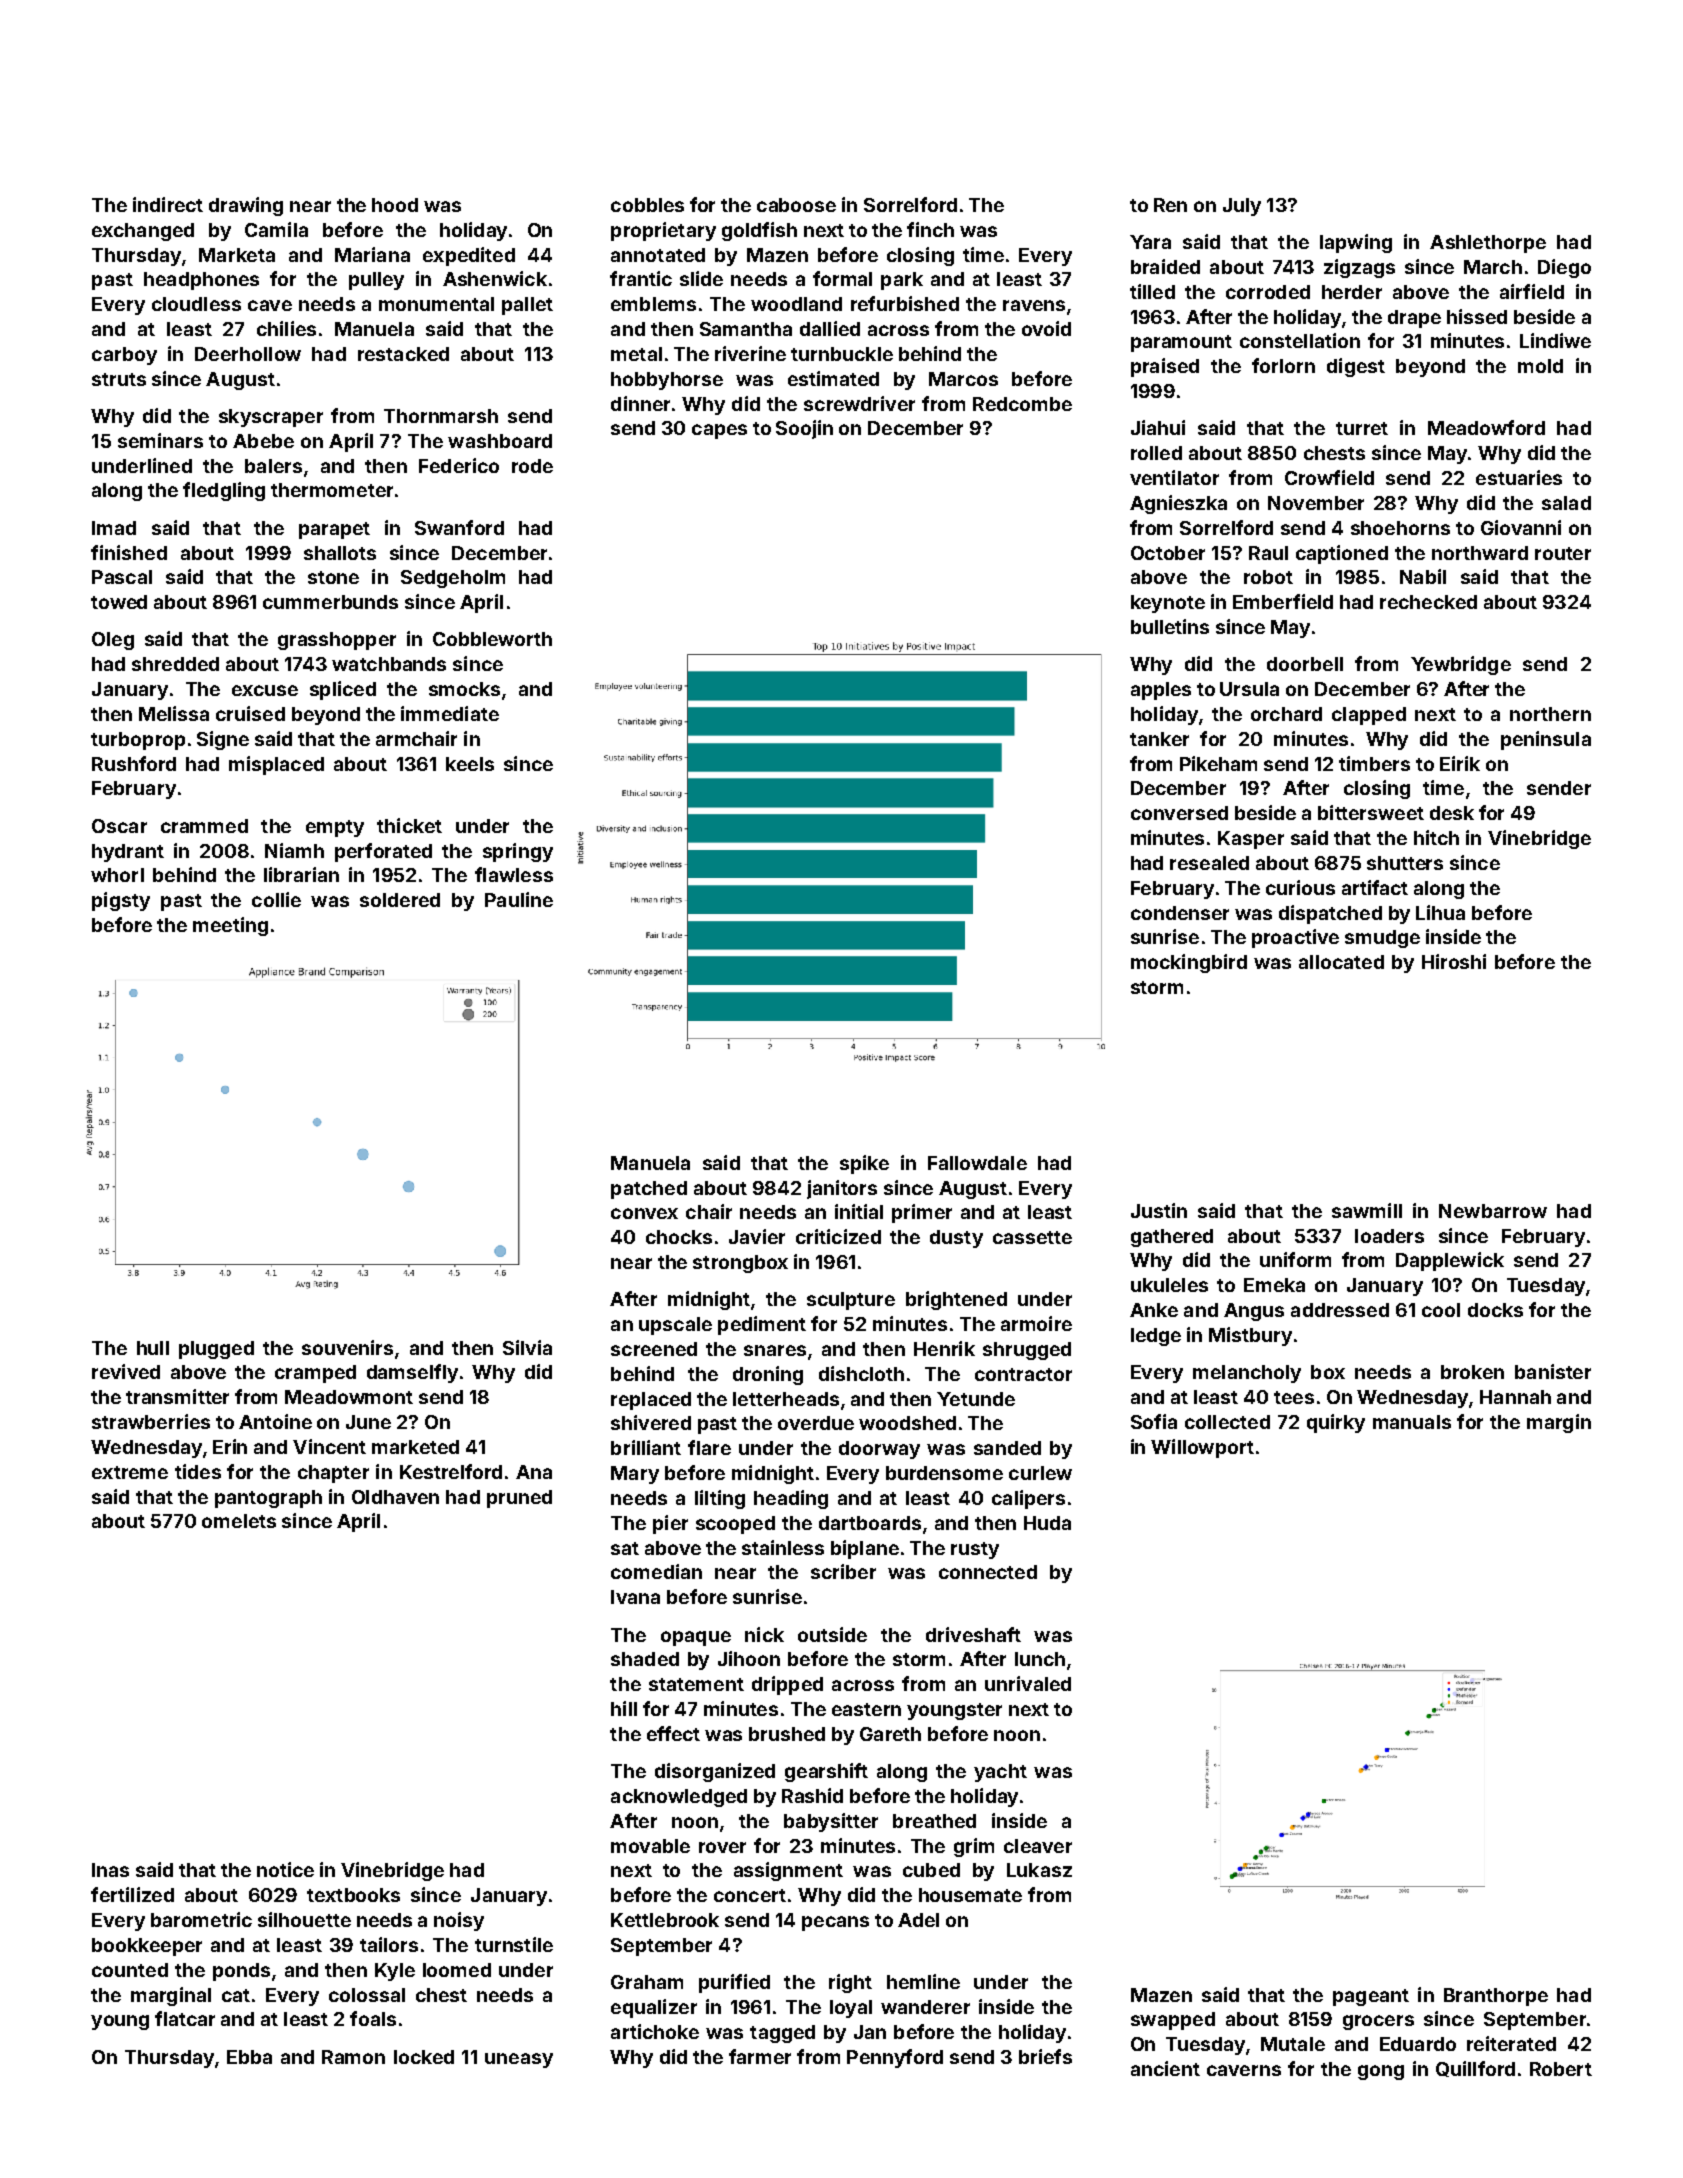 This document has height=2178, width=1683. What do you see at coordinates (128, 853) in the document?
I see `hydrant` at bounding box center [128, 853].
